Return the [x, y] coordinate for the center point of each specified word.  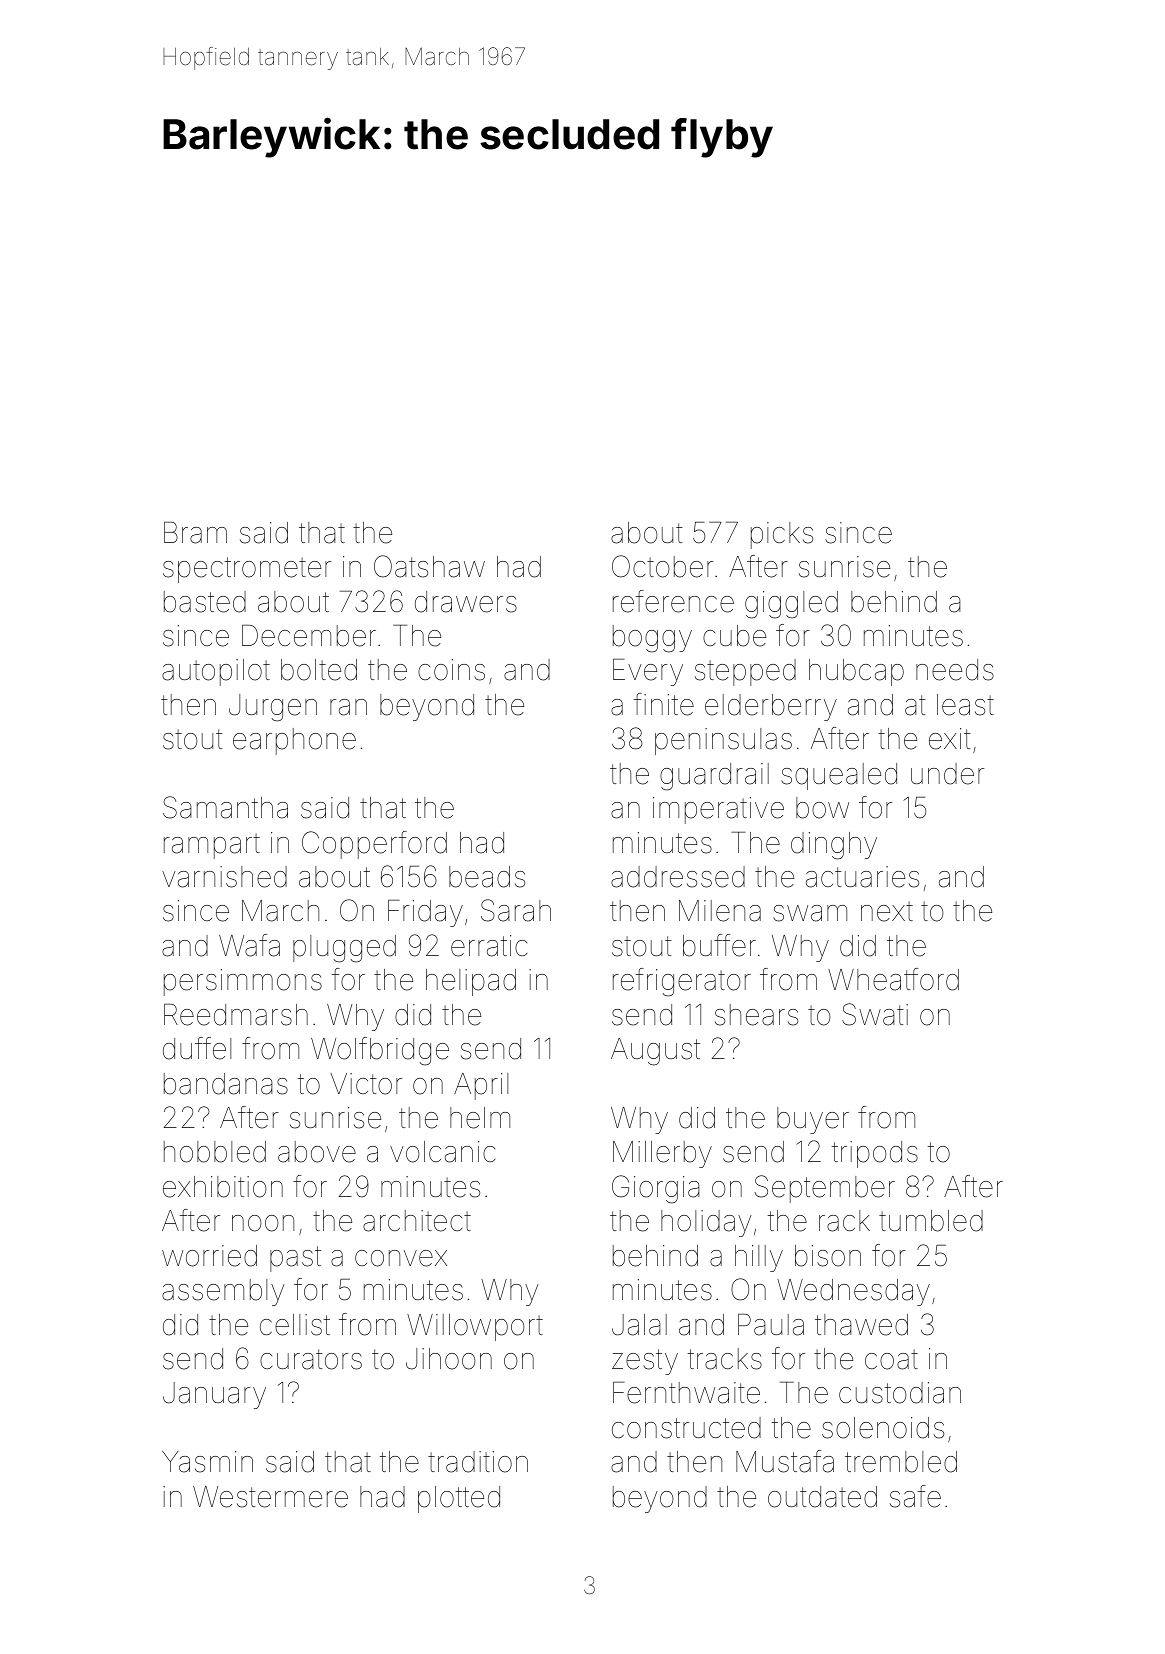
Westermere [270, 1497]
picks [782, 535]
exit [950, 739]
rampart [212, 846]
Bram [195, 533]
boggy [652, 639]
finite [664, 704]
